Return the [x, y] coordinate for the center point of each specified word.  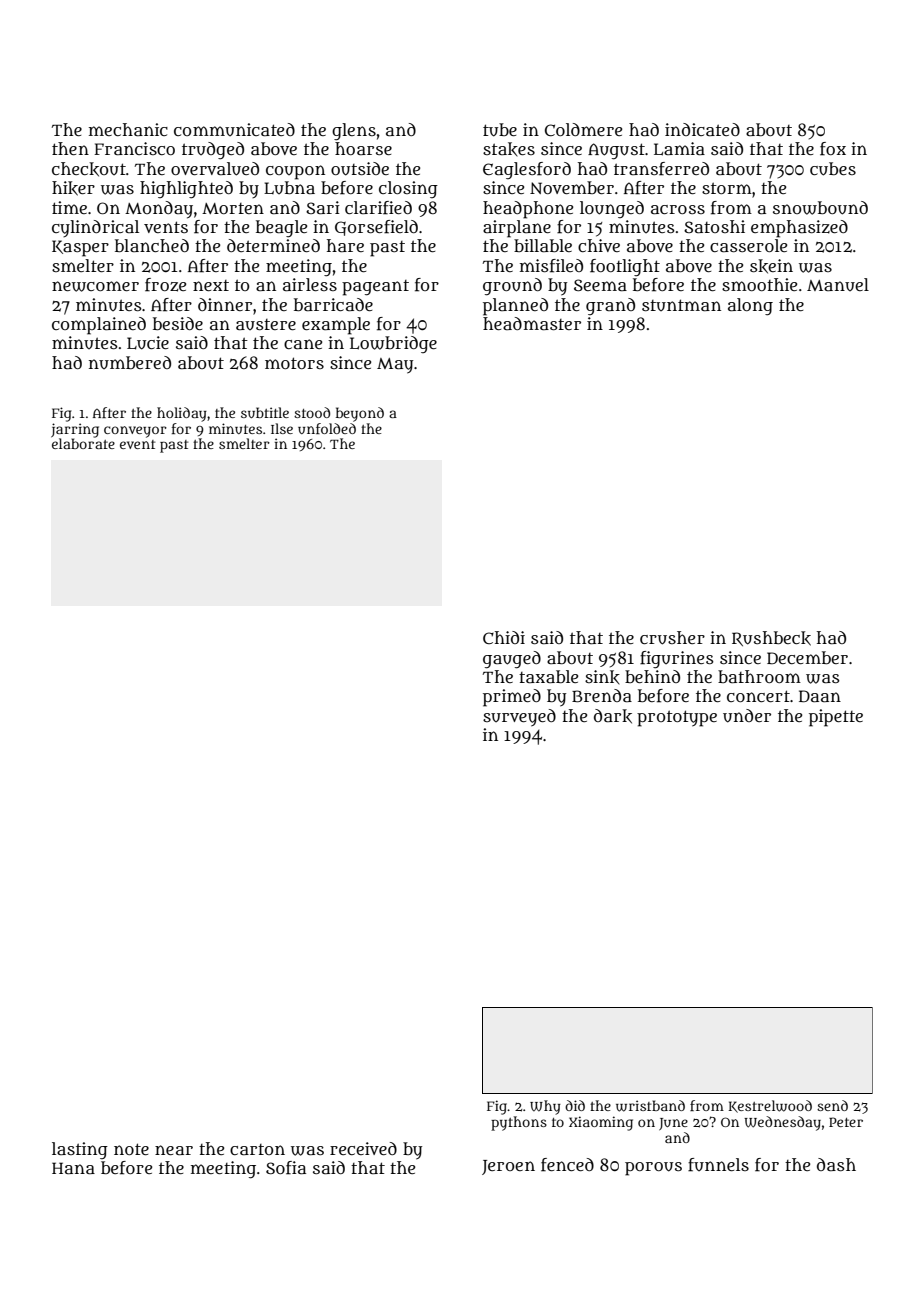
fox [833, 149]
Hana [73, 1168]
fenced [567, 1165]
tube [500, 130]
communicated [234, 130]
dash [836, 1165]
